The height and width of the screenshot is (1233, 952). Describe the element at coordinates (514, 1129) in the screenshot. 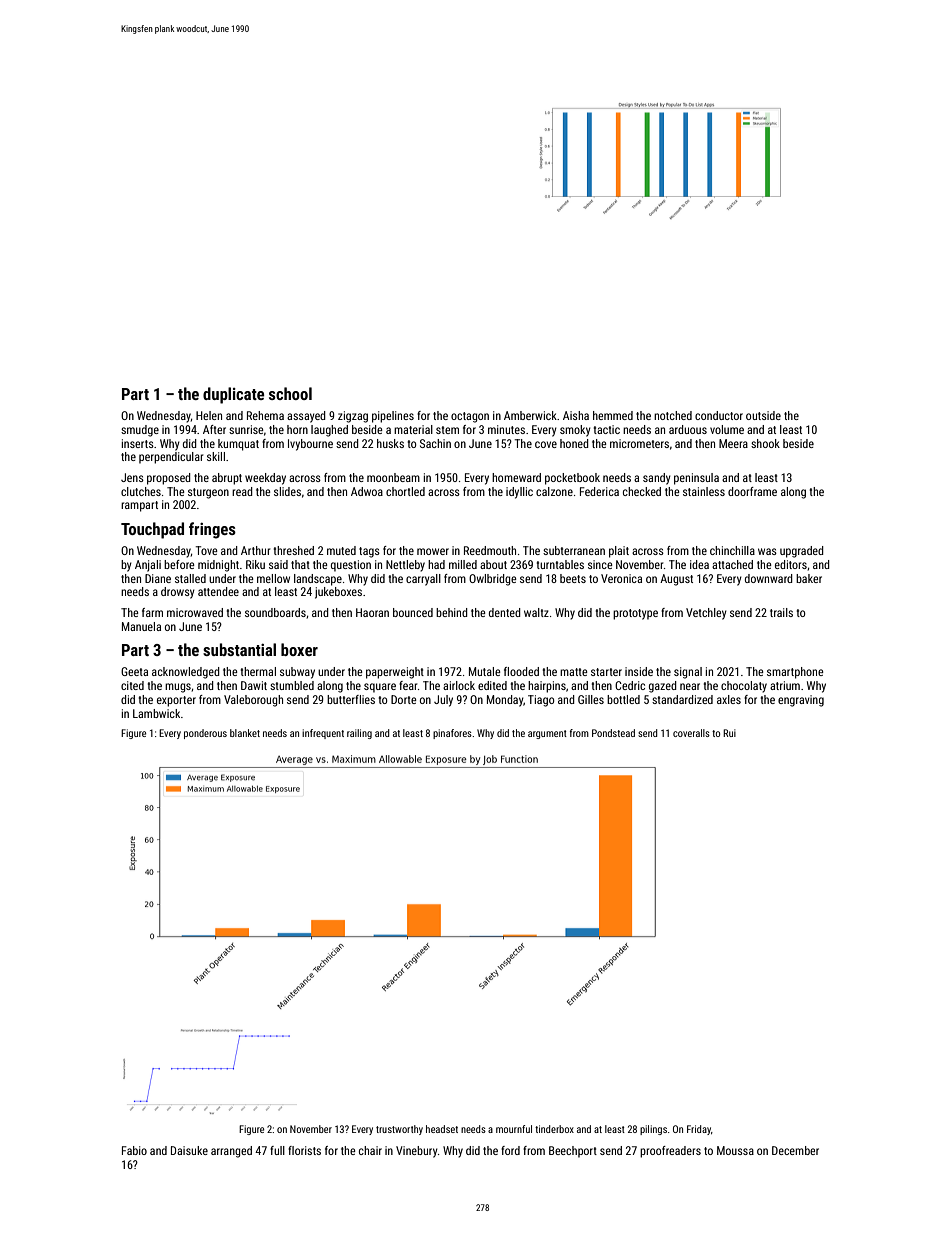

I see `mournful` at that location.
